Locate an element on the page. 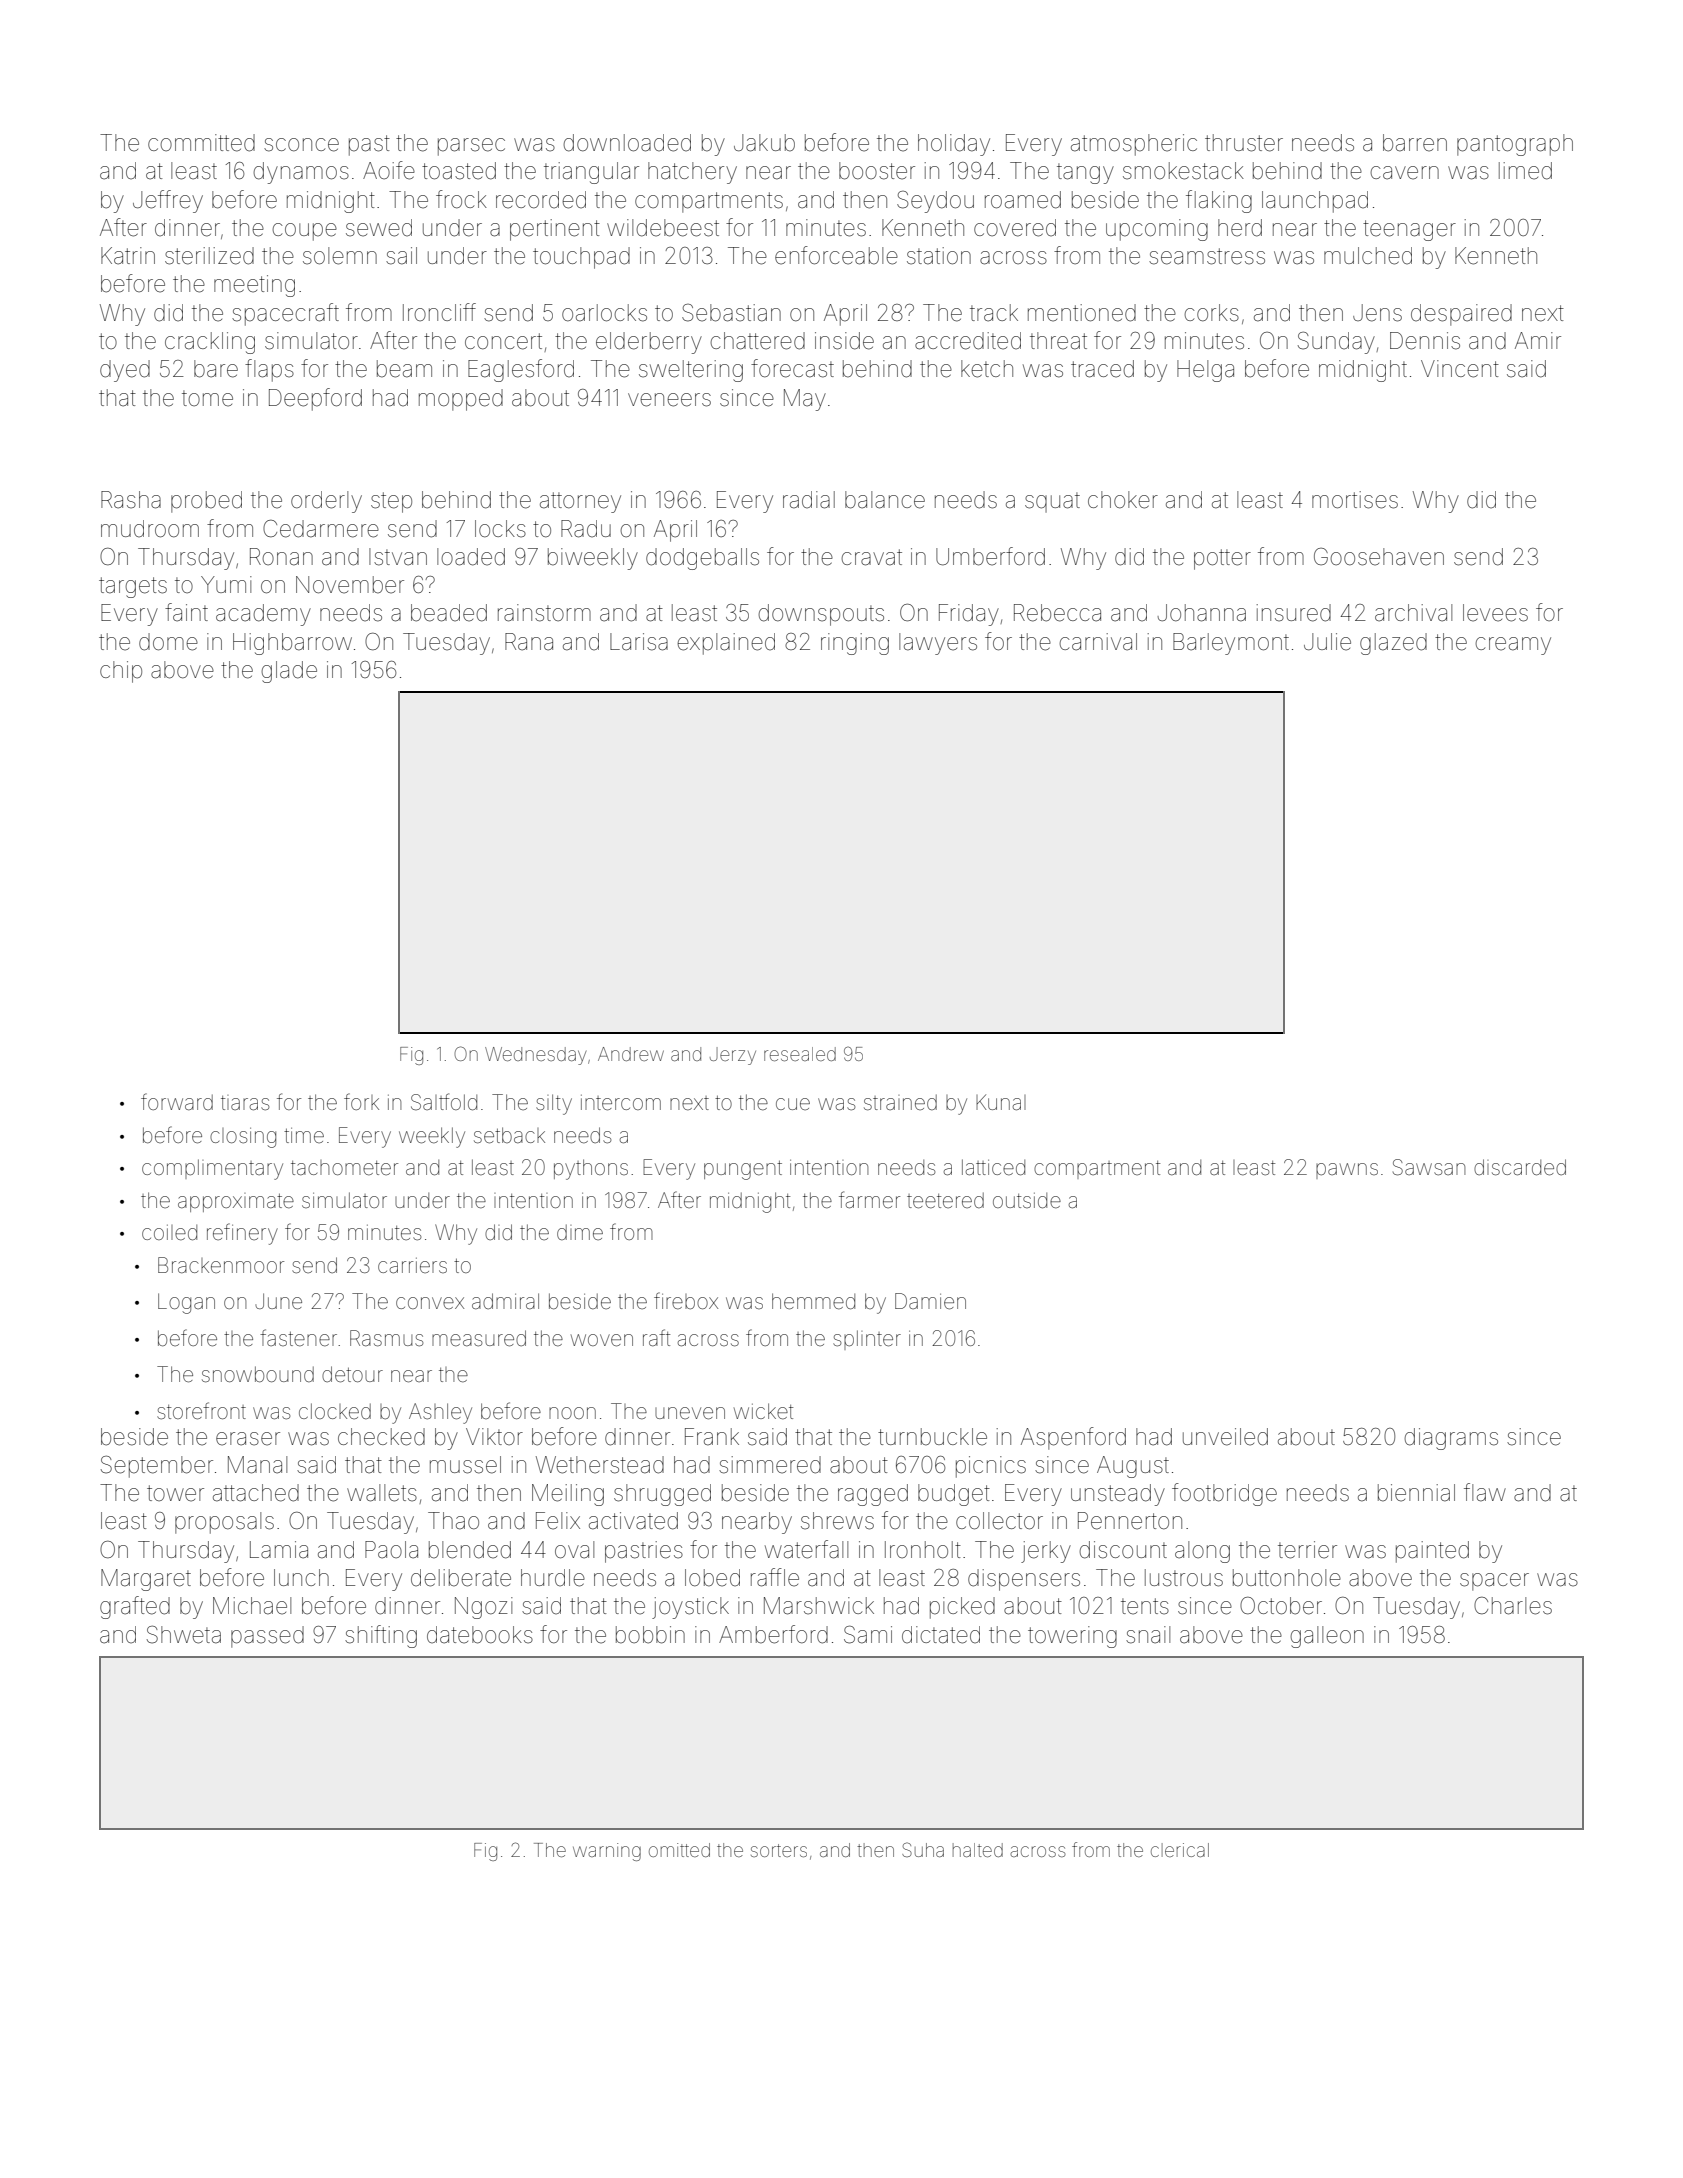 Image resolution: width=1683 pixels, height=2178 pixels. Sebastian is located at coordinates (731, 313).
